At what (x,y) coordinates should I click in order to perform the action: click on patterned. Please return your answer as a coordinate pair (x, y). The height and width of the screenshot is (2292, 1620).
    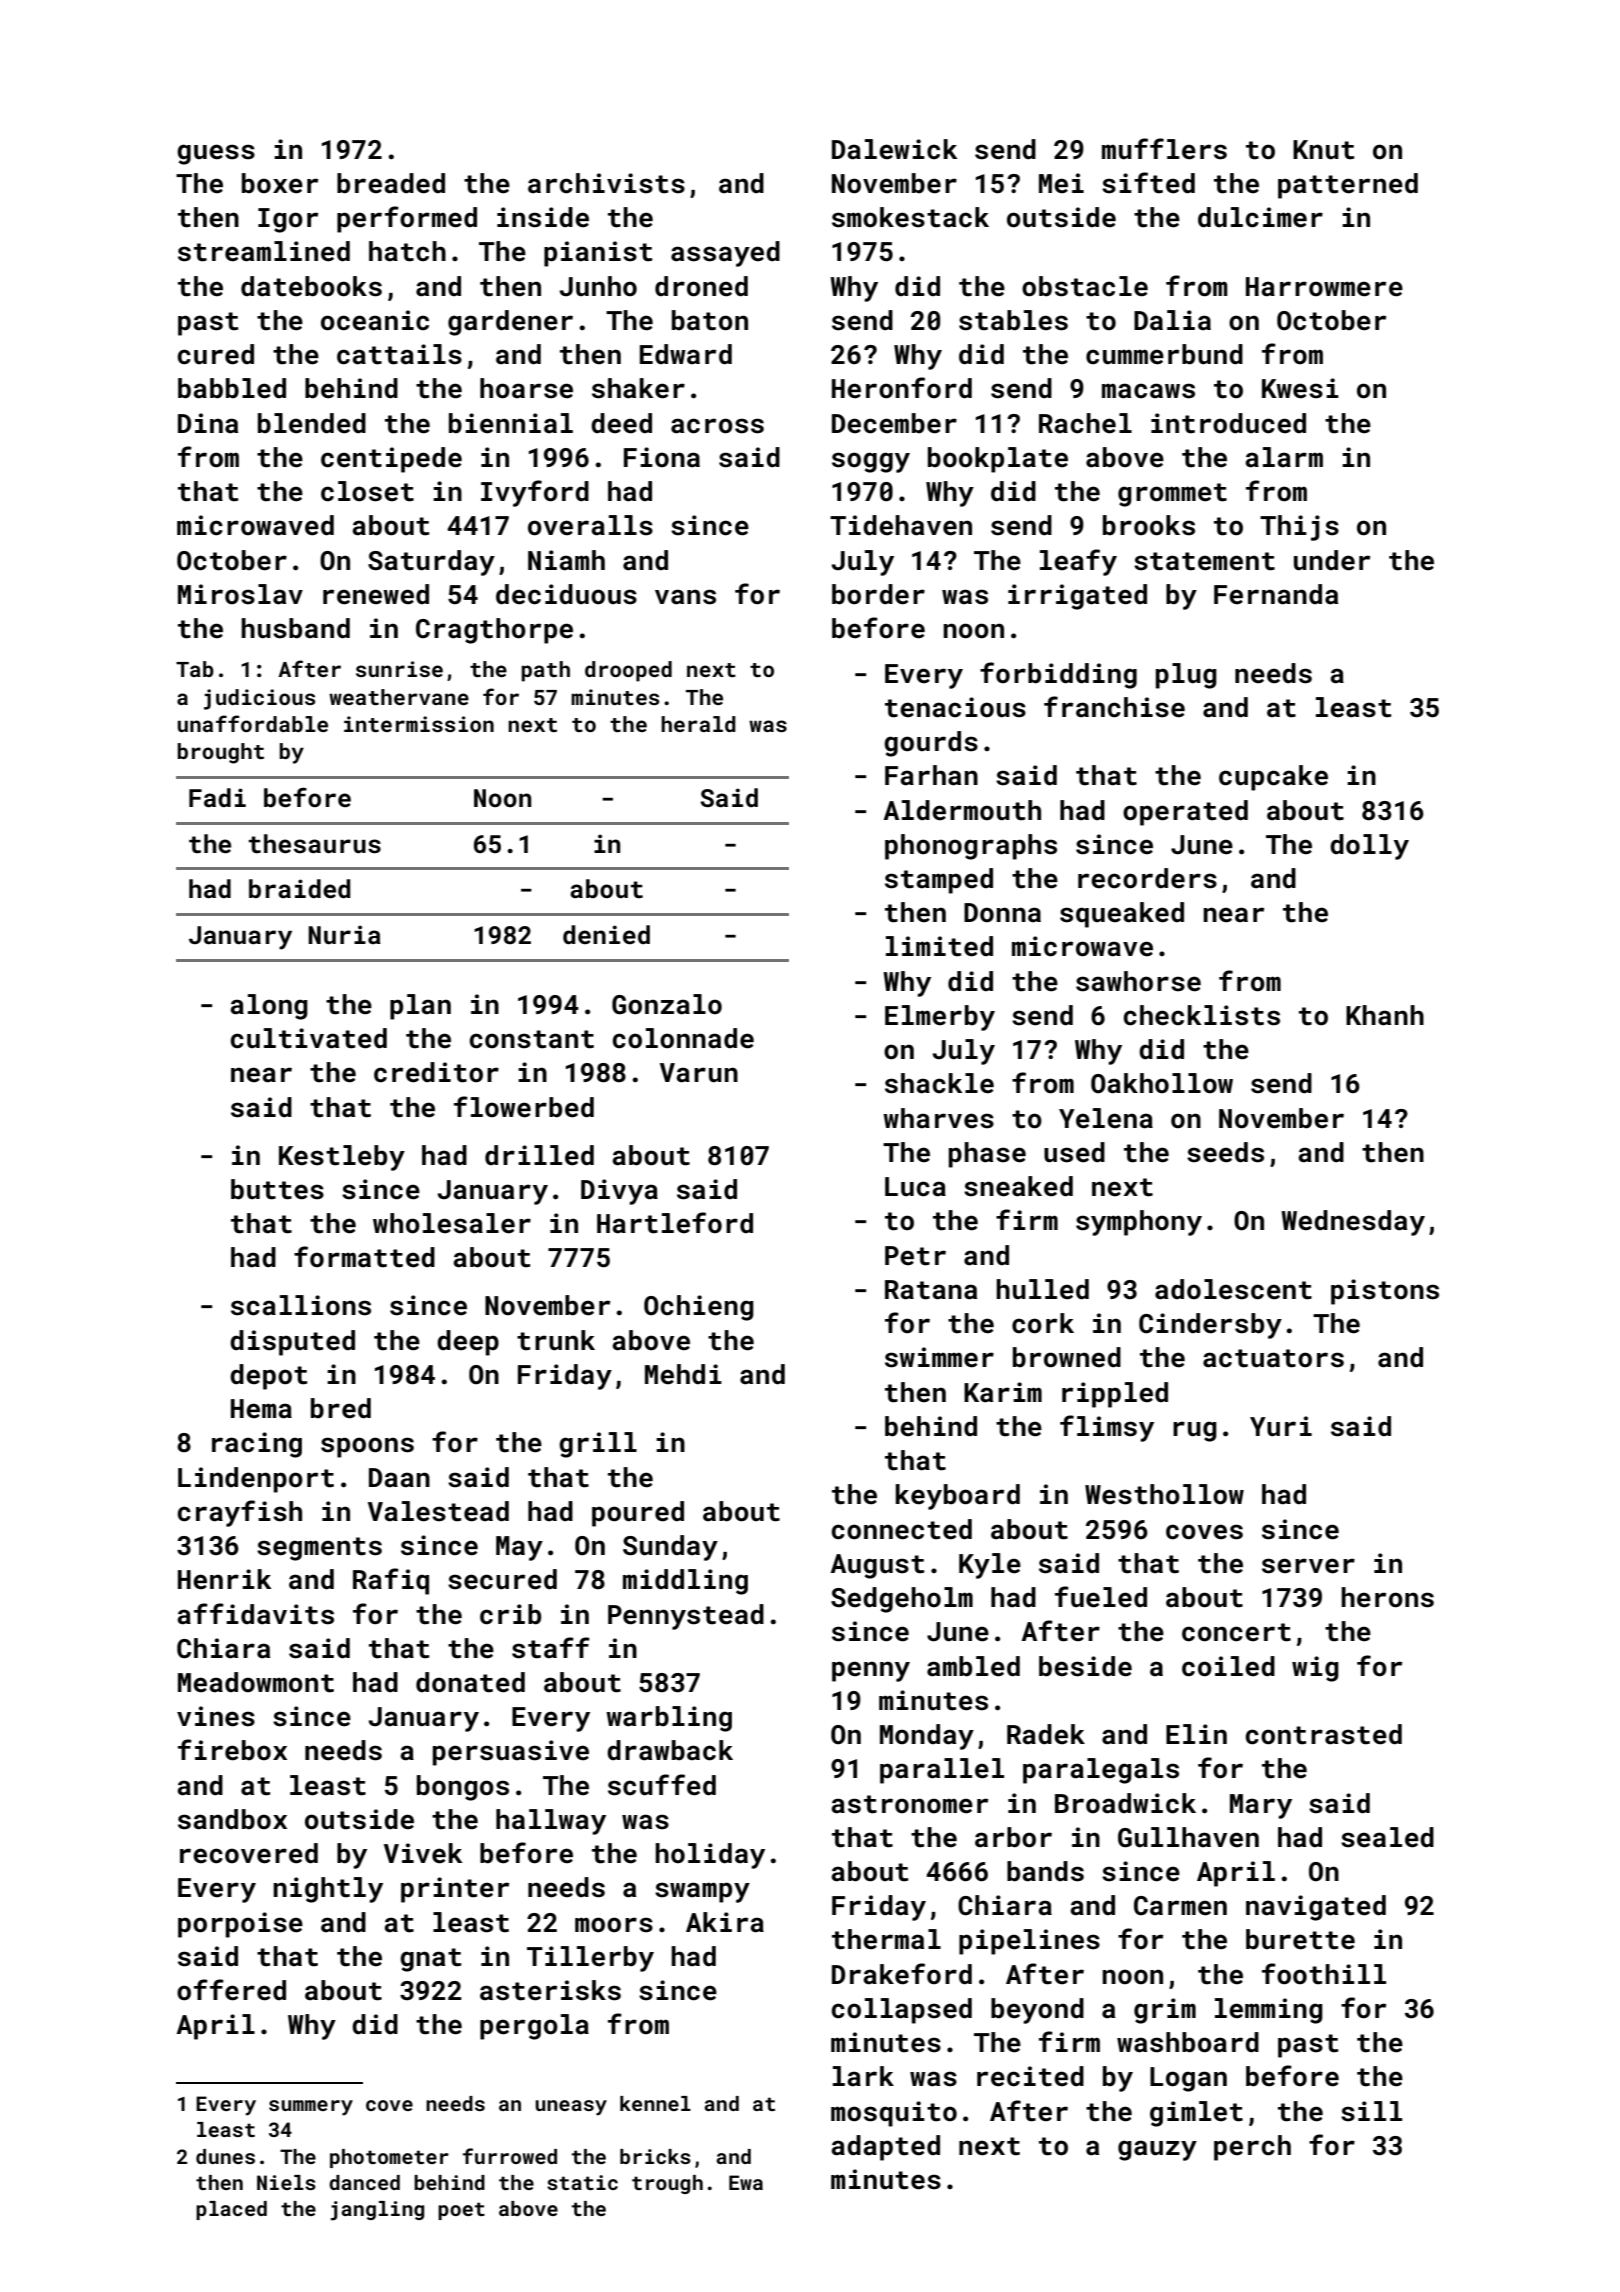
    Looking at the image, I should click on (1348, 186).
